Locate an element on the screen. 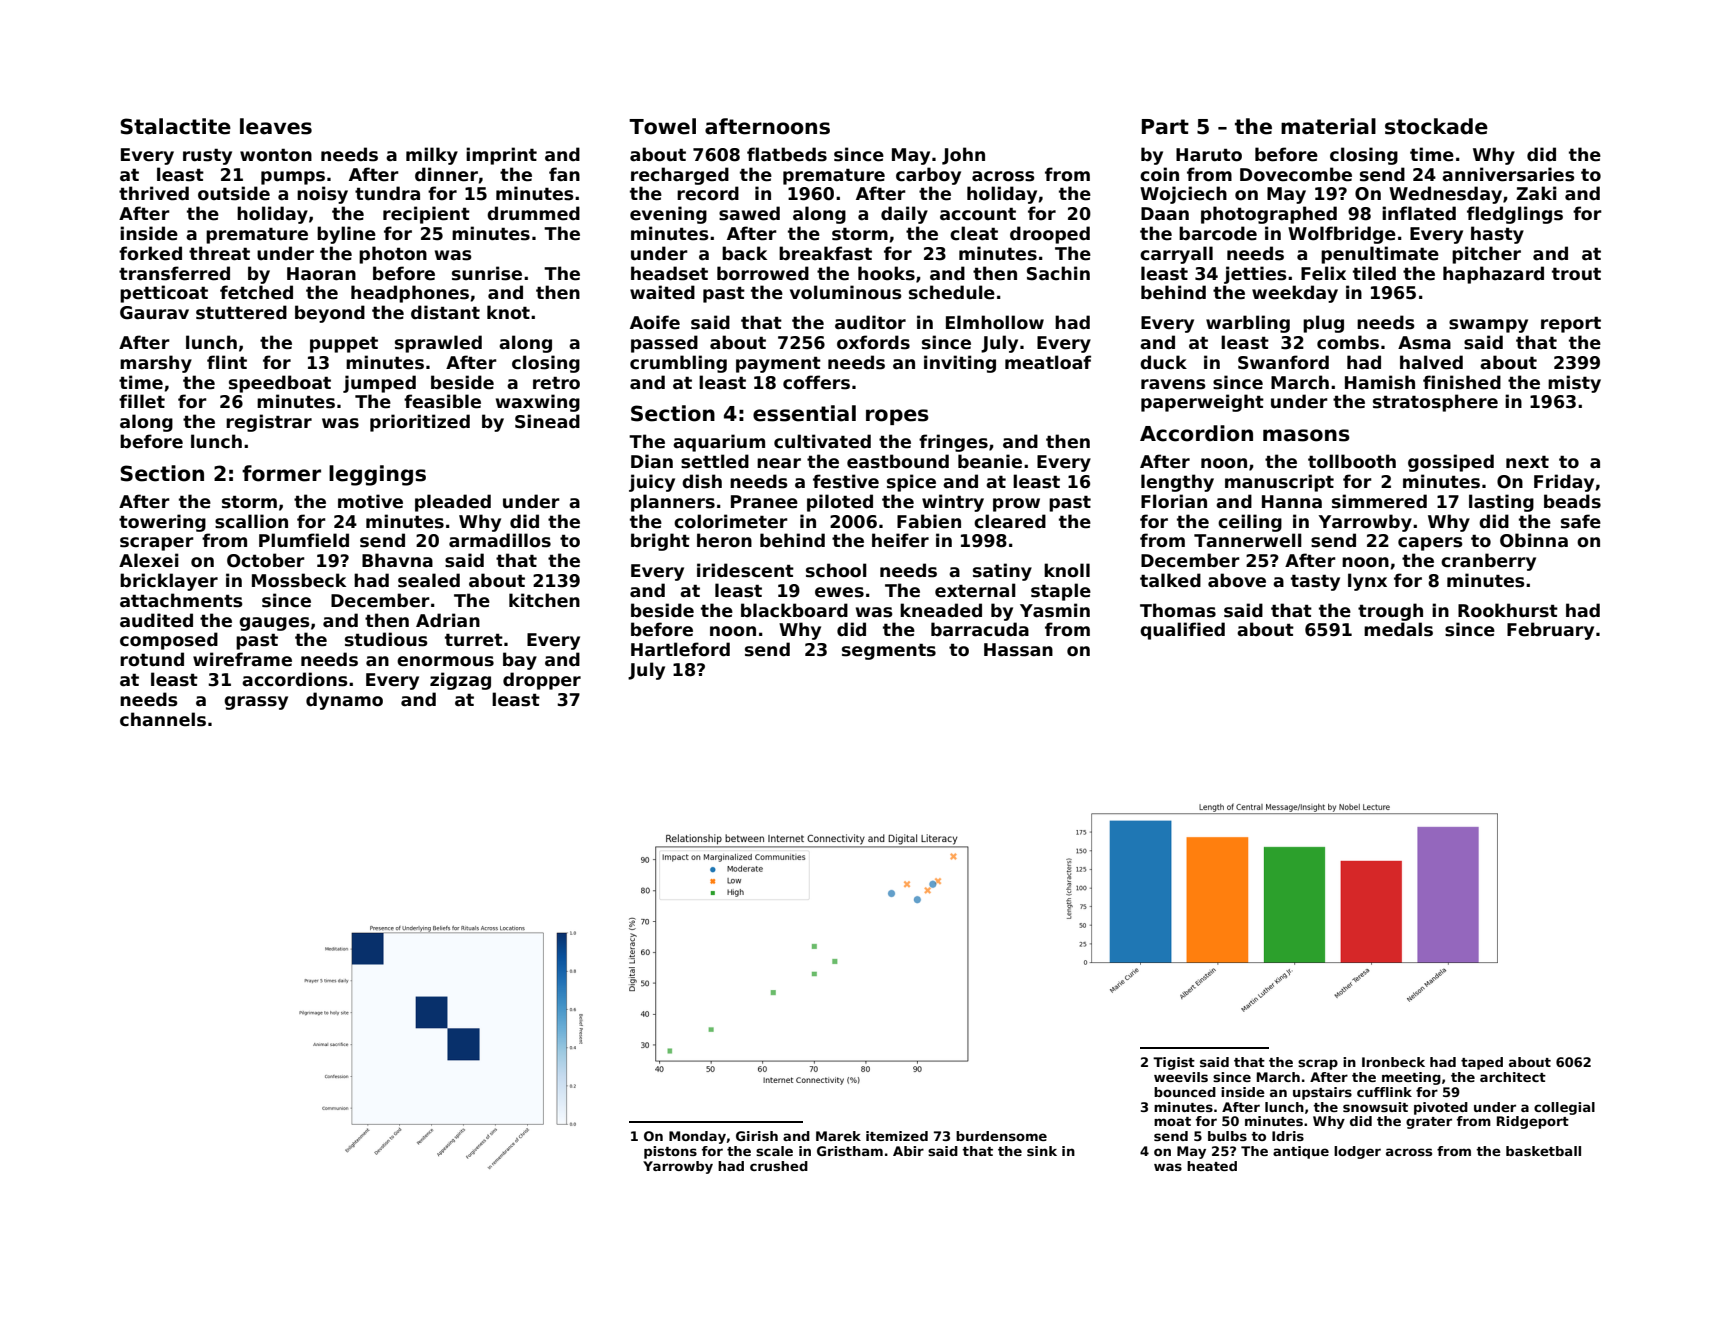  Hassan is located at coordinates (1018, 650).
